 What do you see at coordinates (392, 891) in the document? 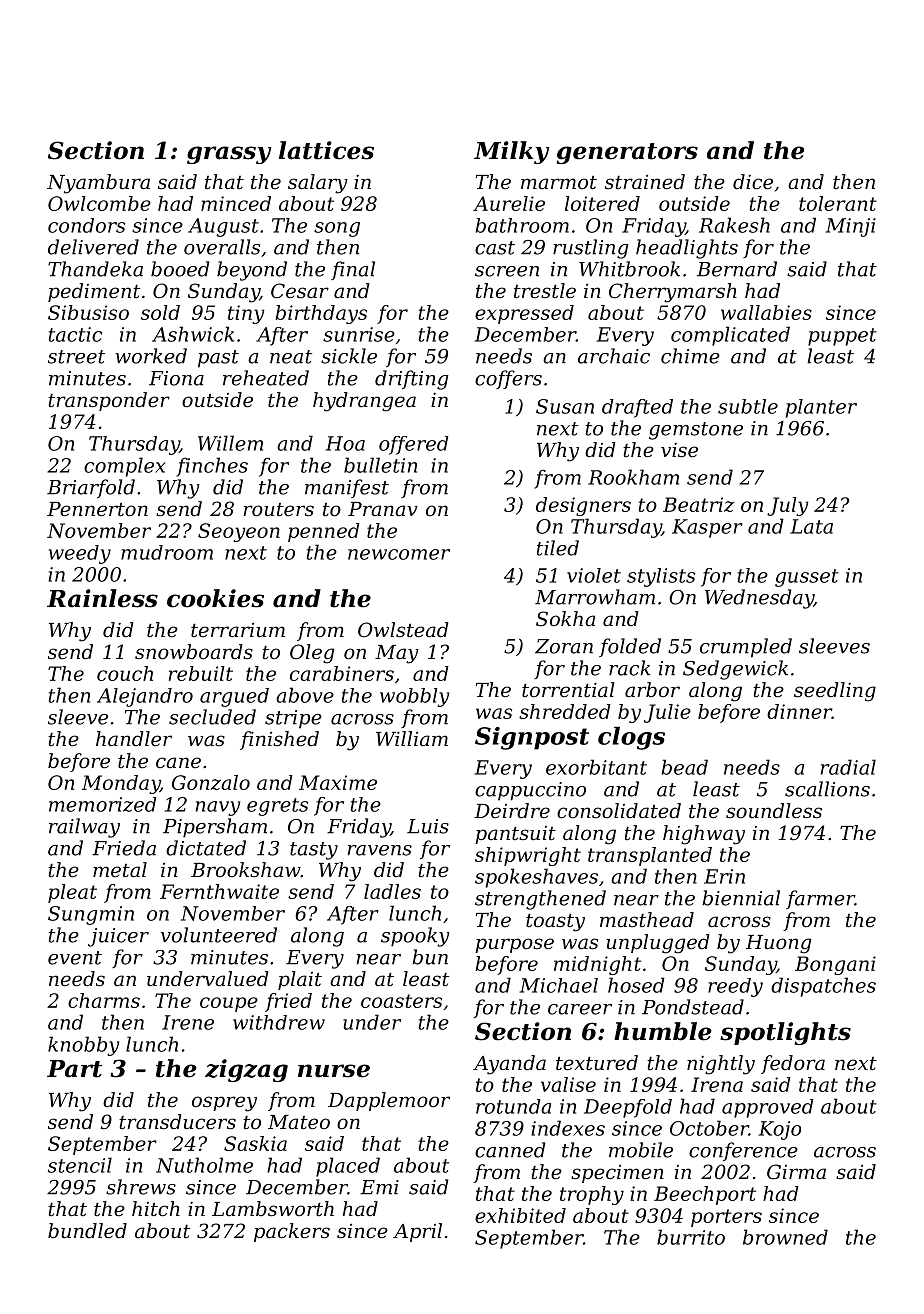
I see `ladles` at bounding box center [392, 891].
